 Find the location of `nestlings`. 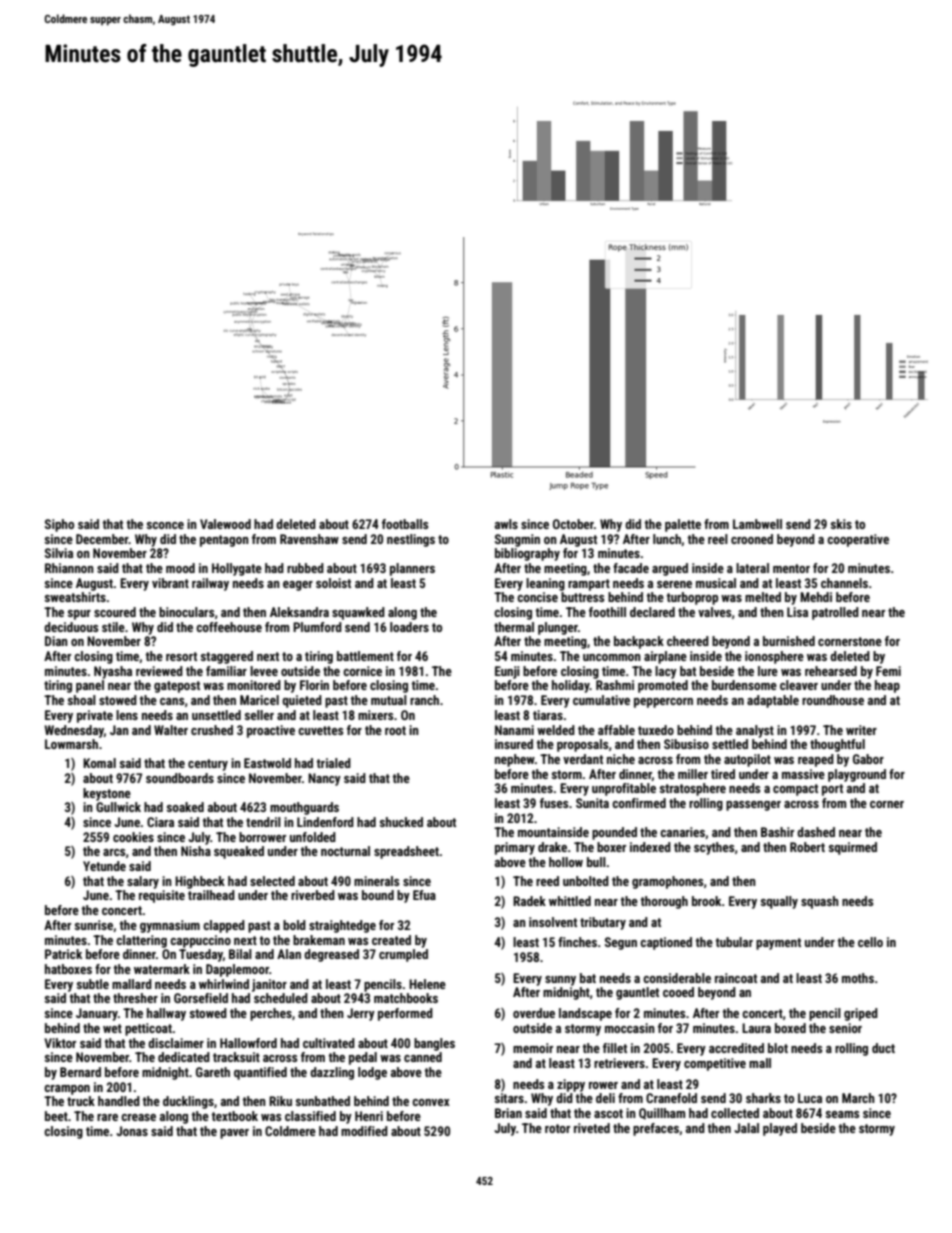

nestlings is located at coordinates (411, 540).
